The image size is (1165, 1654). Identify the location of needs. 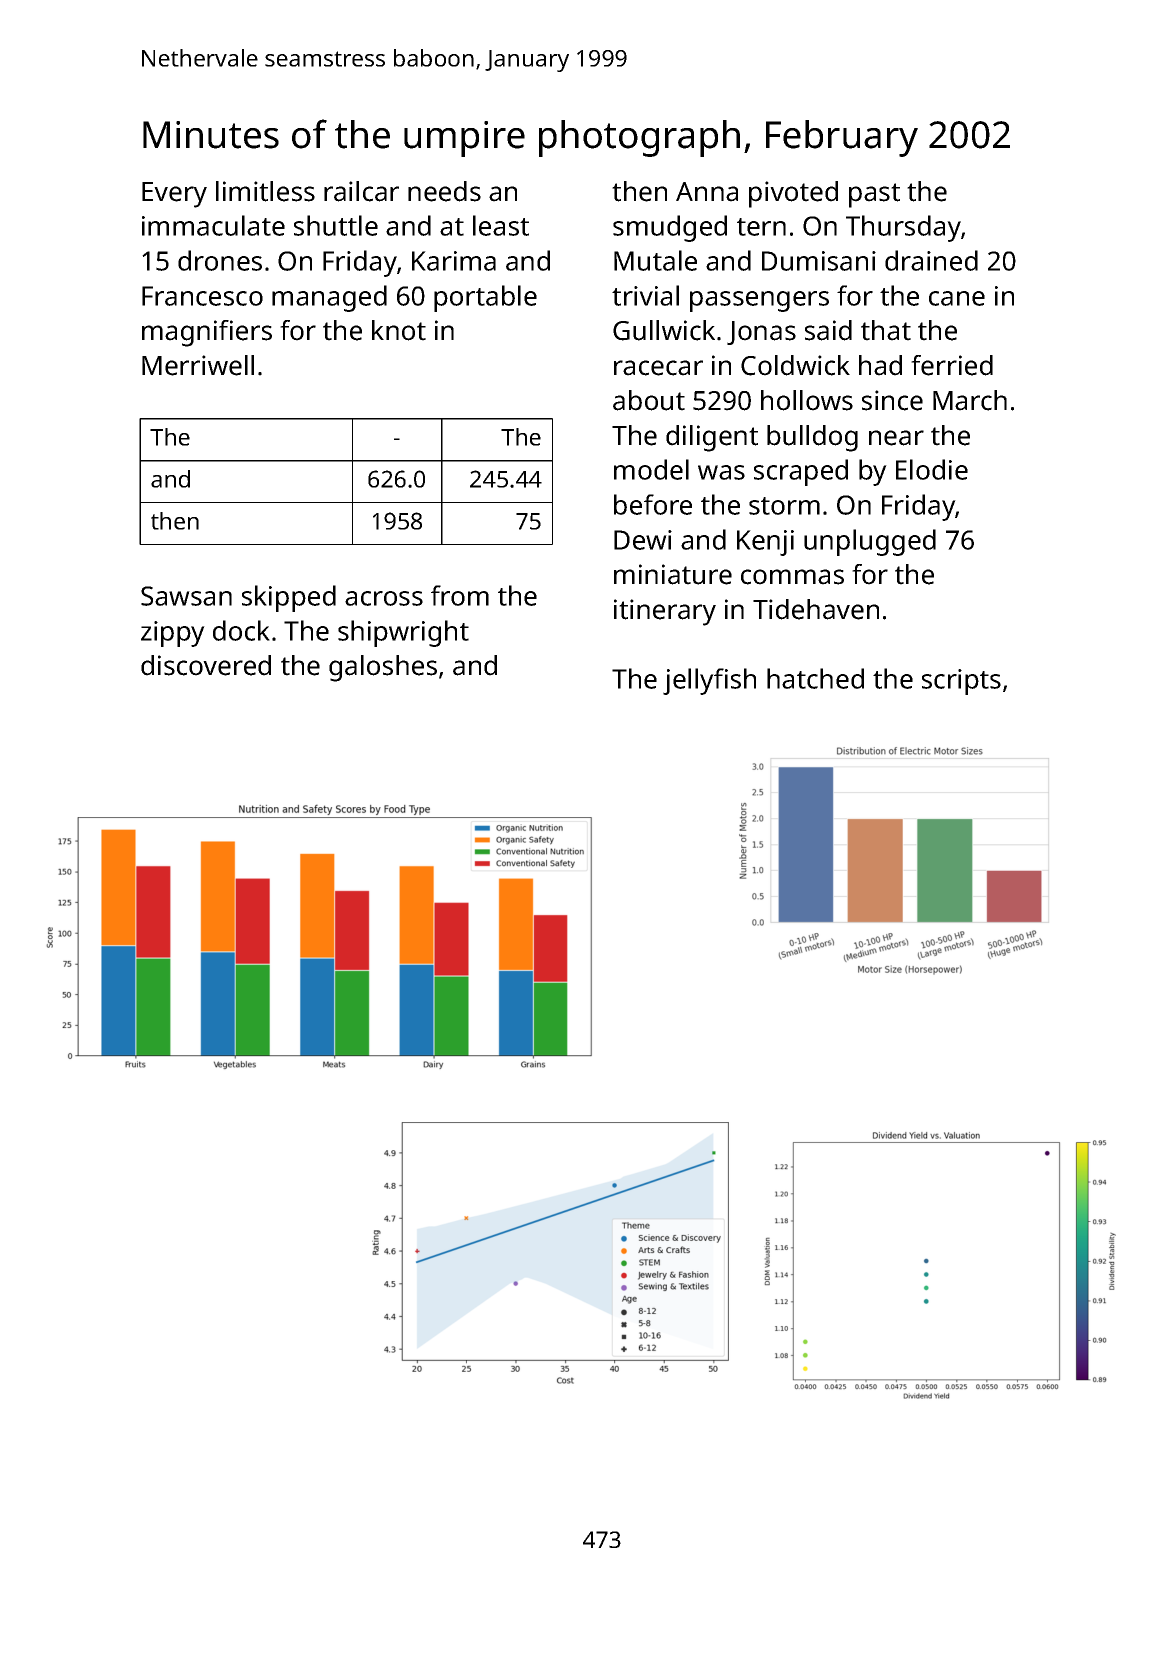
(444, 191).
